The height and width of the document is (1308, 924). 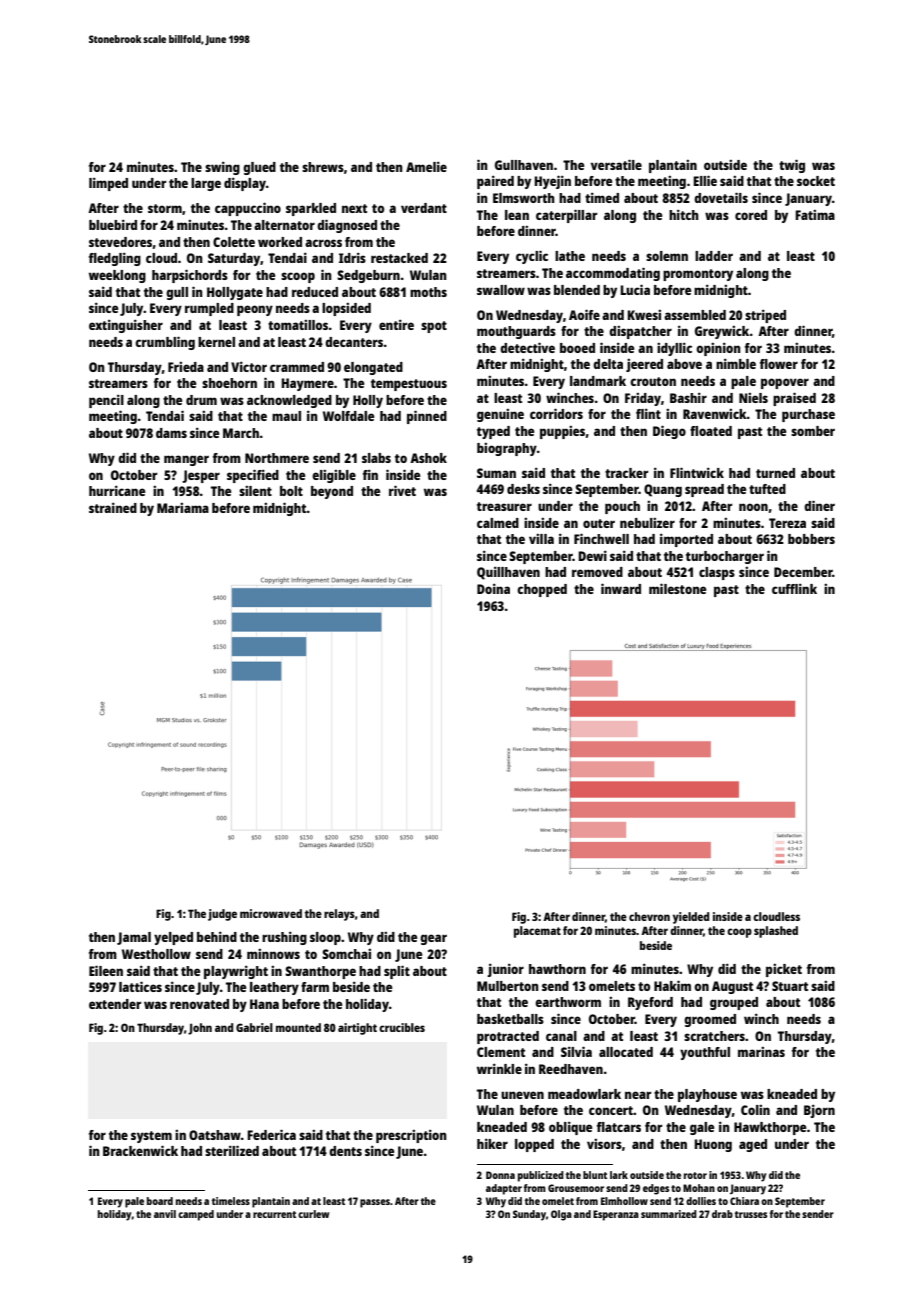 What do you see at coordinates (542, 590) in the document?
I see `chopped` at bounding box center [542, 590].
